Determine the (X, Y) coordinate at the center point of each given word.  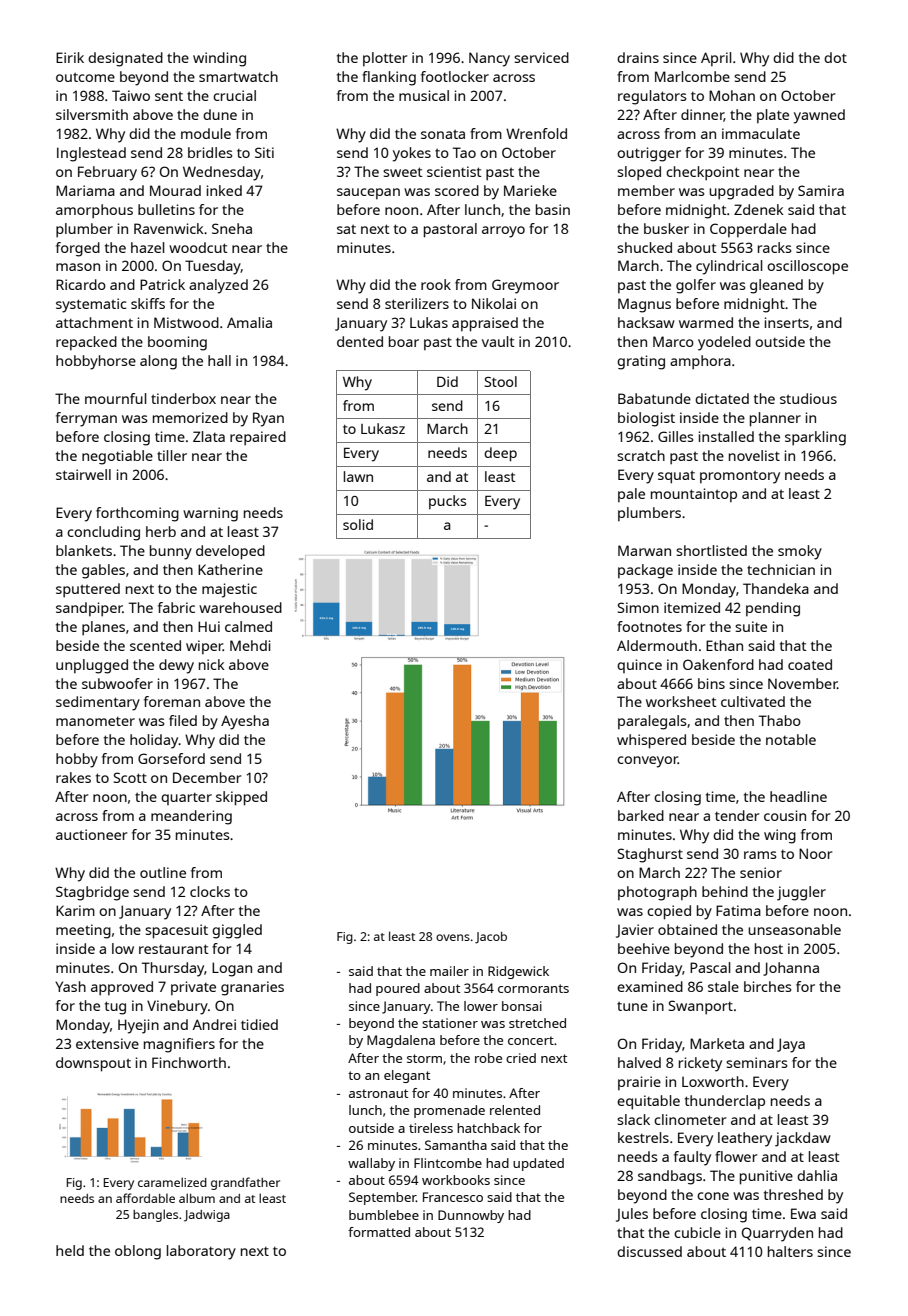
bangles (155, 1215)
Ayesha (245, 722)
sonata (443, 134)
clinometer (690, 1119)
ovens (453, 937)
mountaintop (694, 495)
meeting (83, 931)
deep (500, 454)
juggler (801, 893)
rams (760, 855)
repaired (258, 438)
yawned (819, 116)
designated (125, 59)
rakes (73, 777)
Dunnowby (471, 1216)
